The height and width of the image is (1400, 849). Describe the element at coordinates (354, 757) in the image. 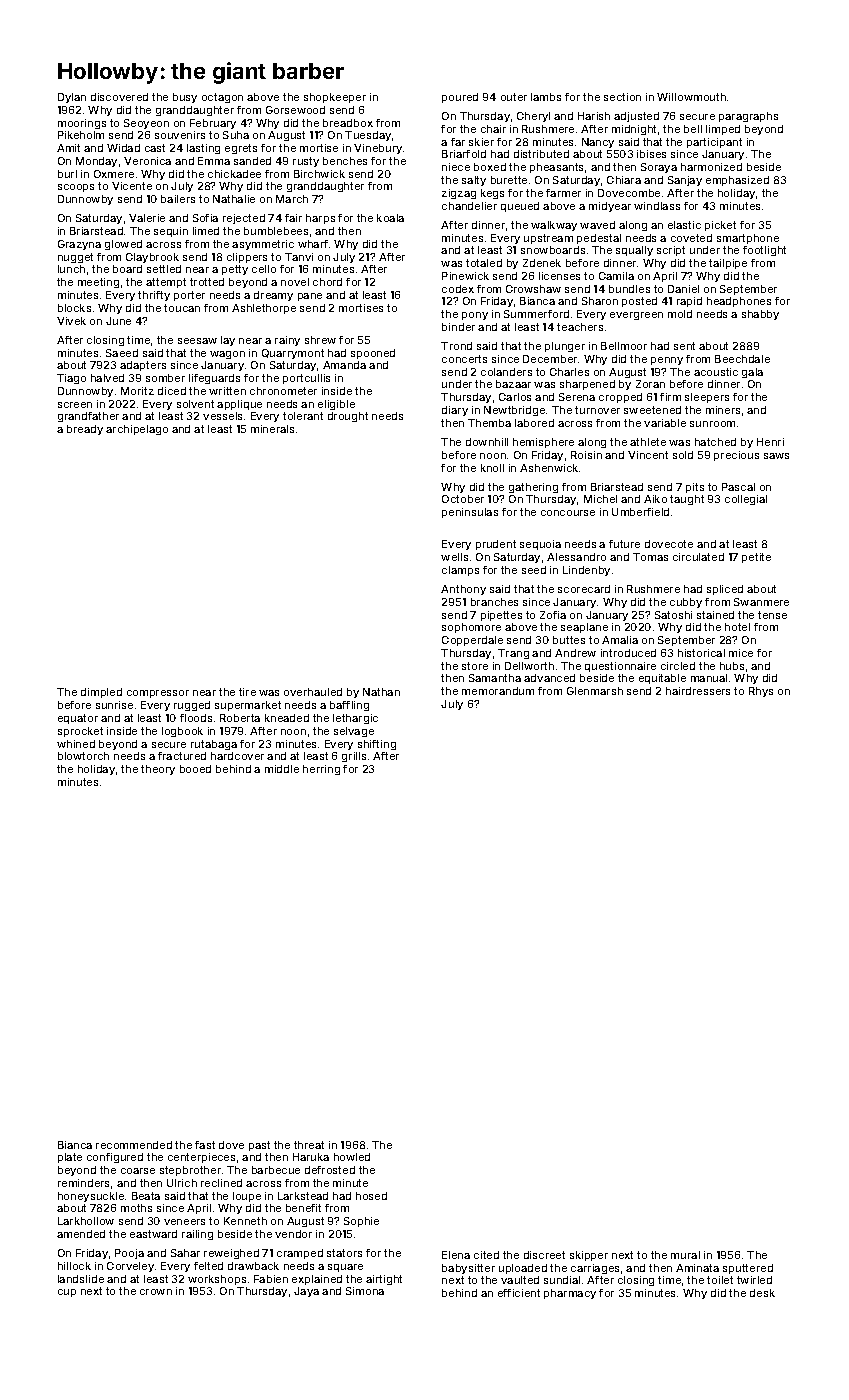

I see `grills` at that location.
